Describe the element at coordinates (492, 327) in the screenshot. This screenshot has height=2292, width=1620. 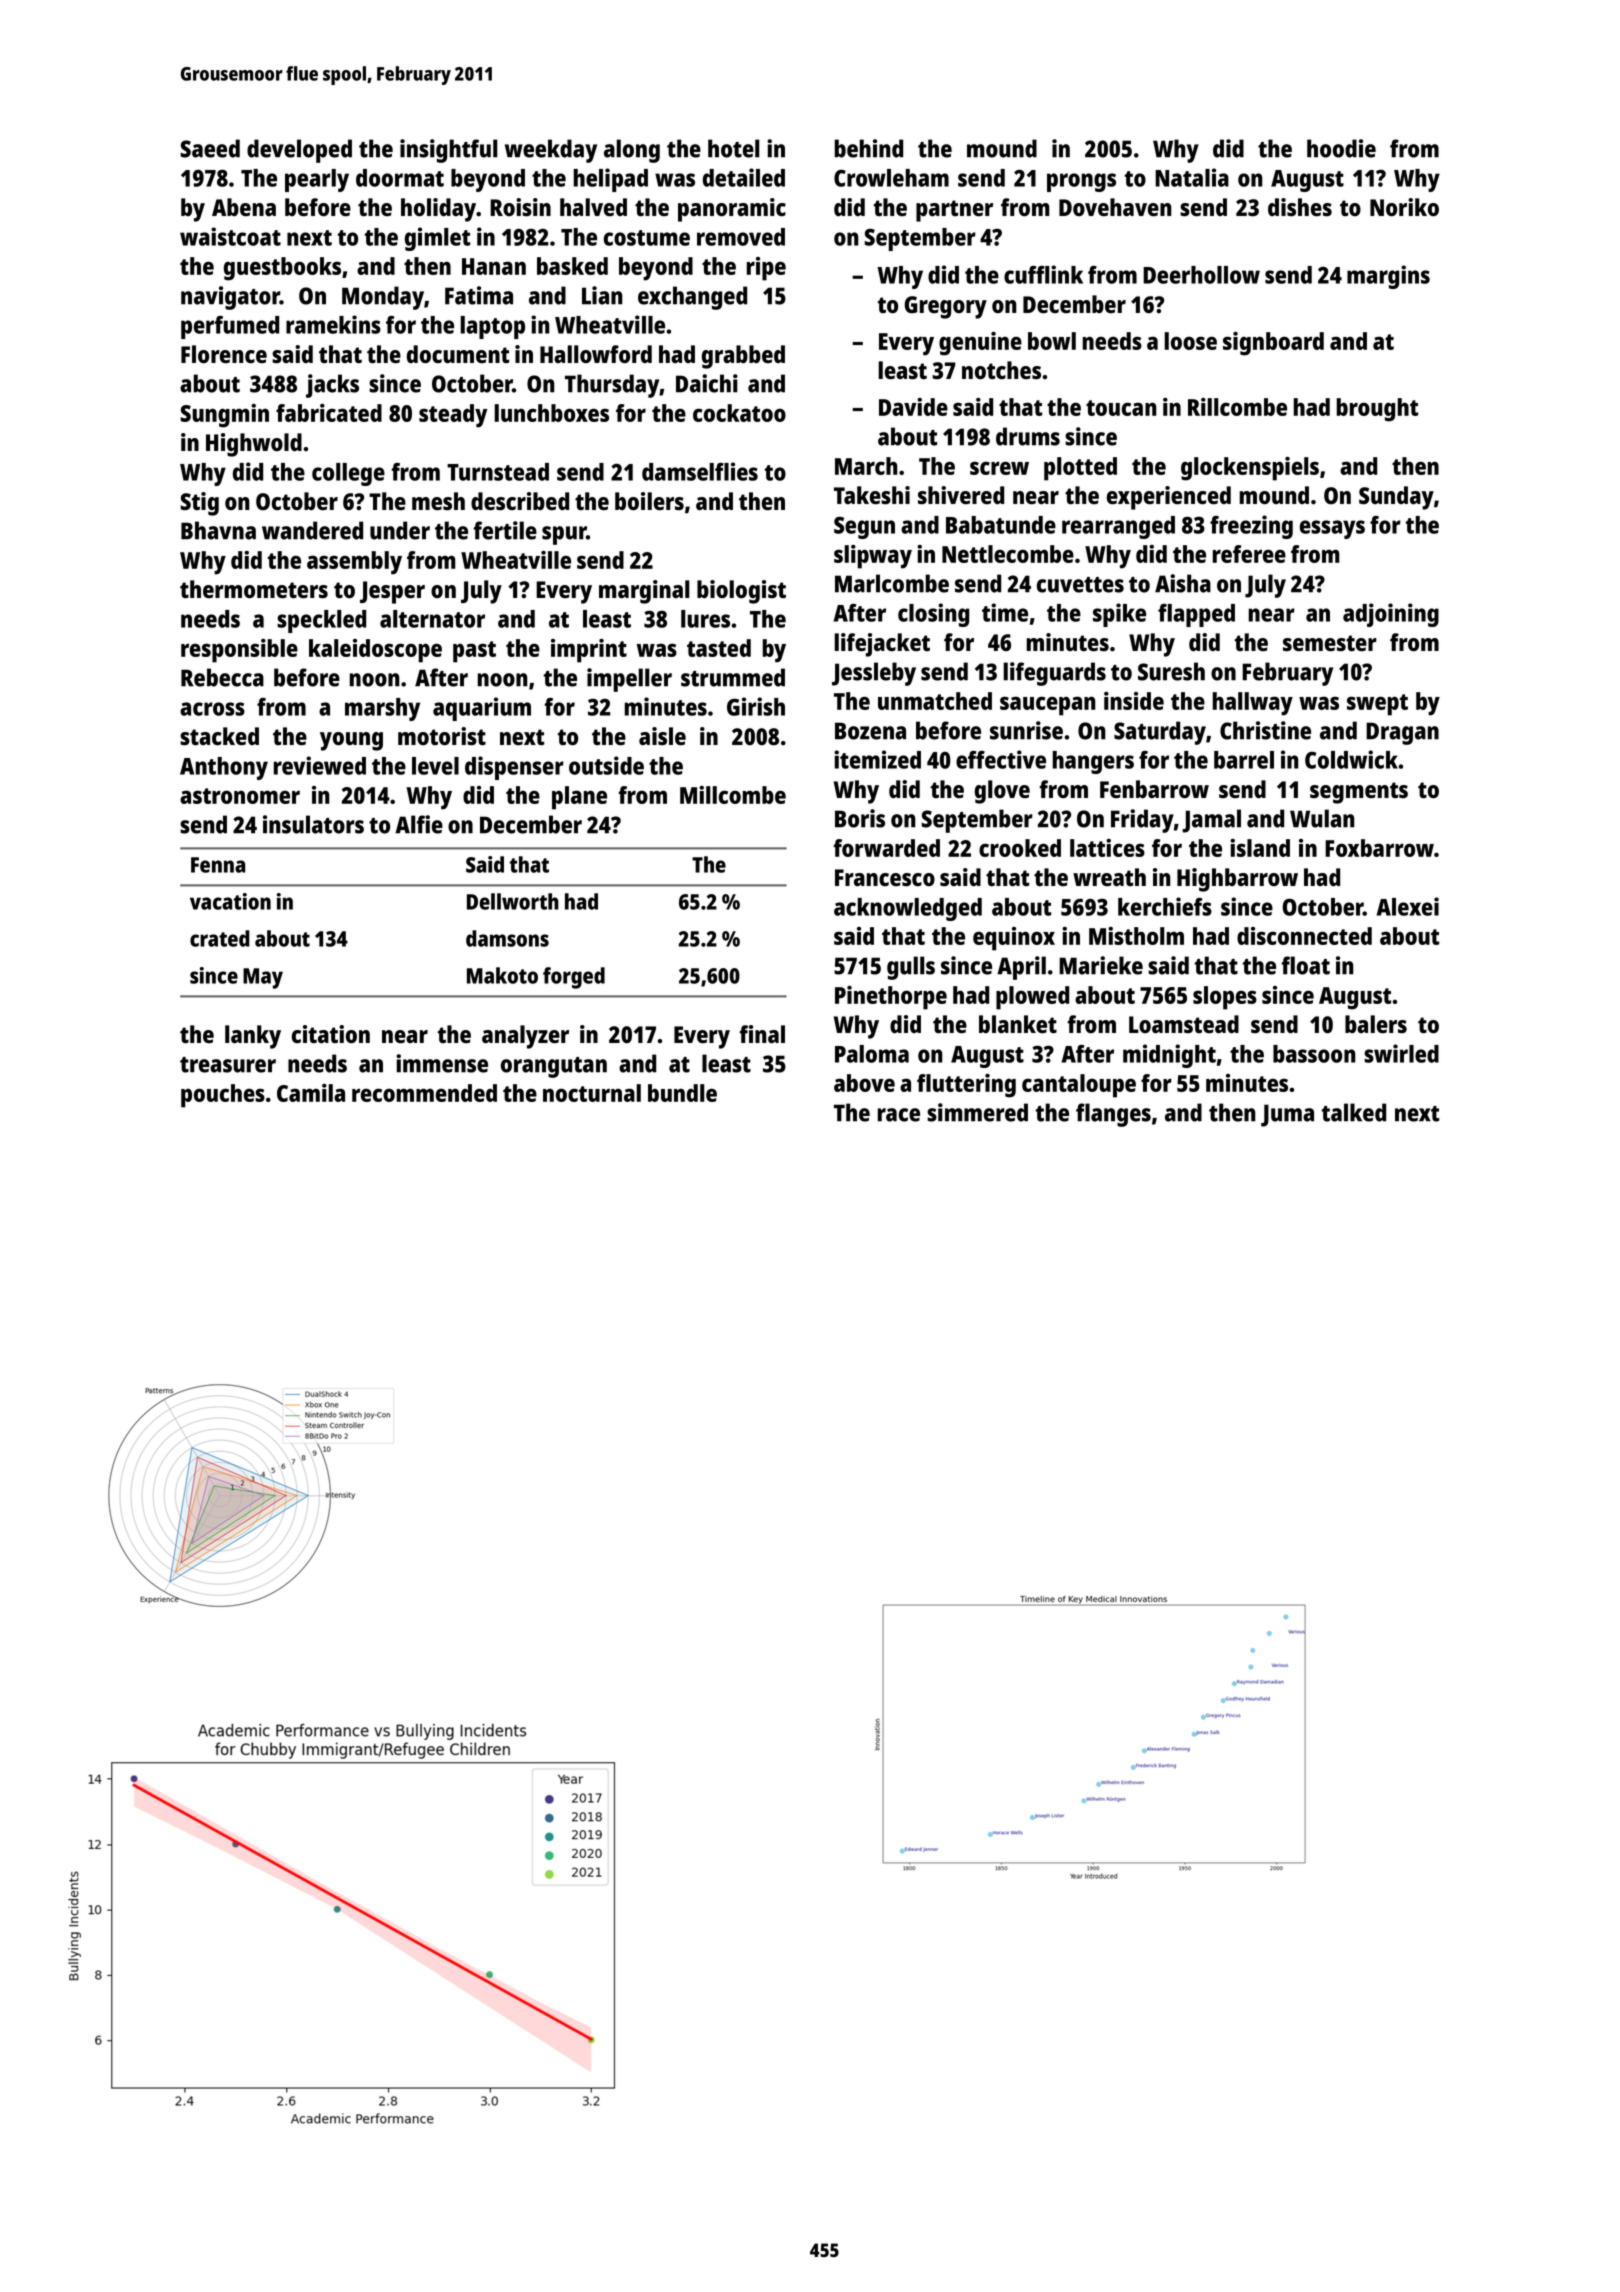
I see `laptop` at that location.
